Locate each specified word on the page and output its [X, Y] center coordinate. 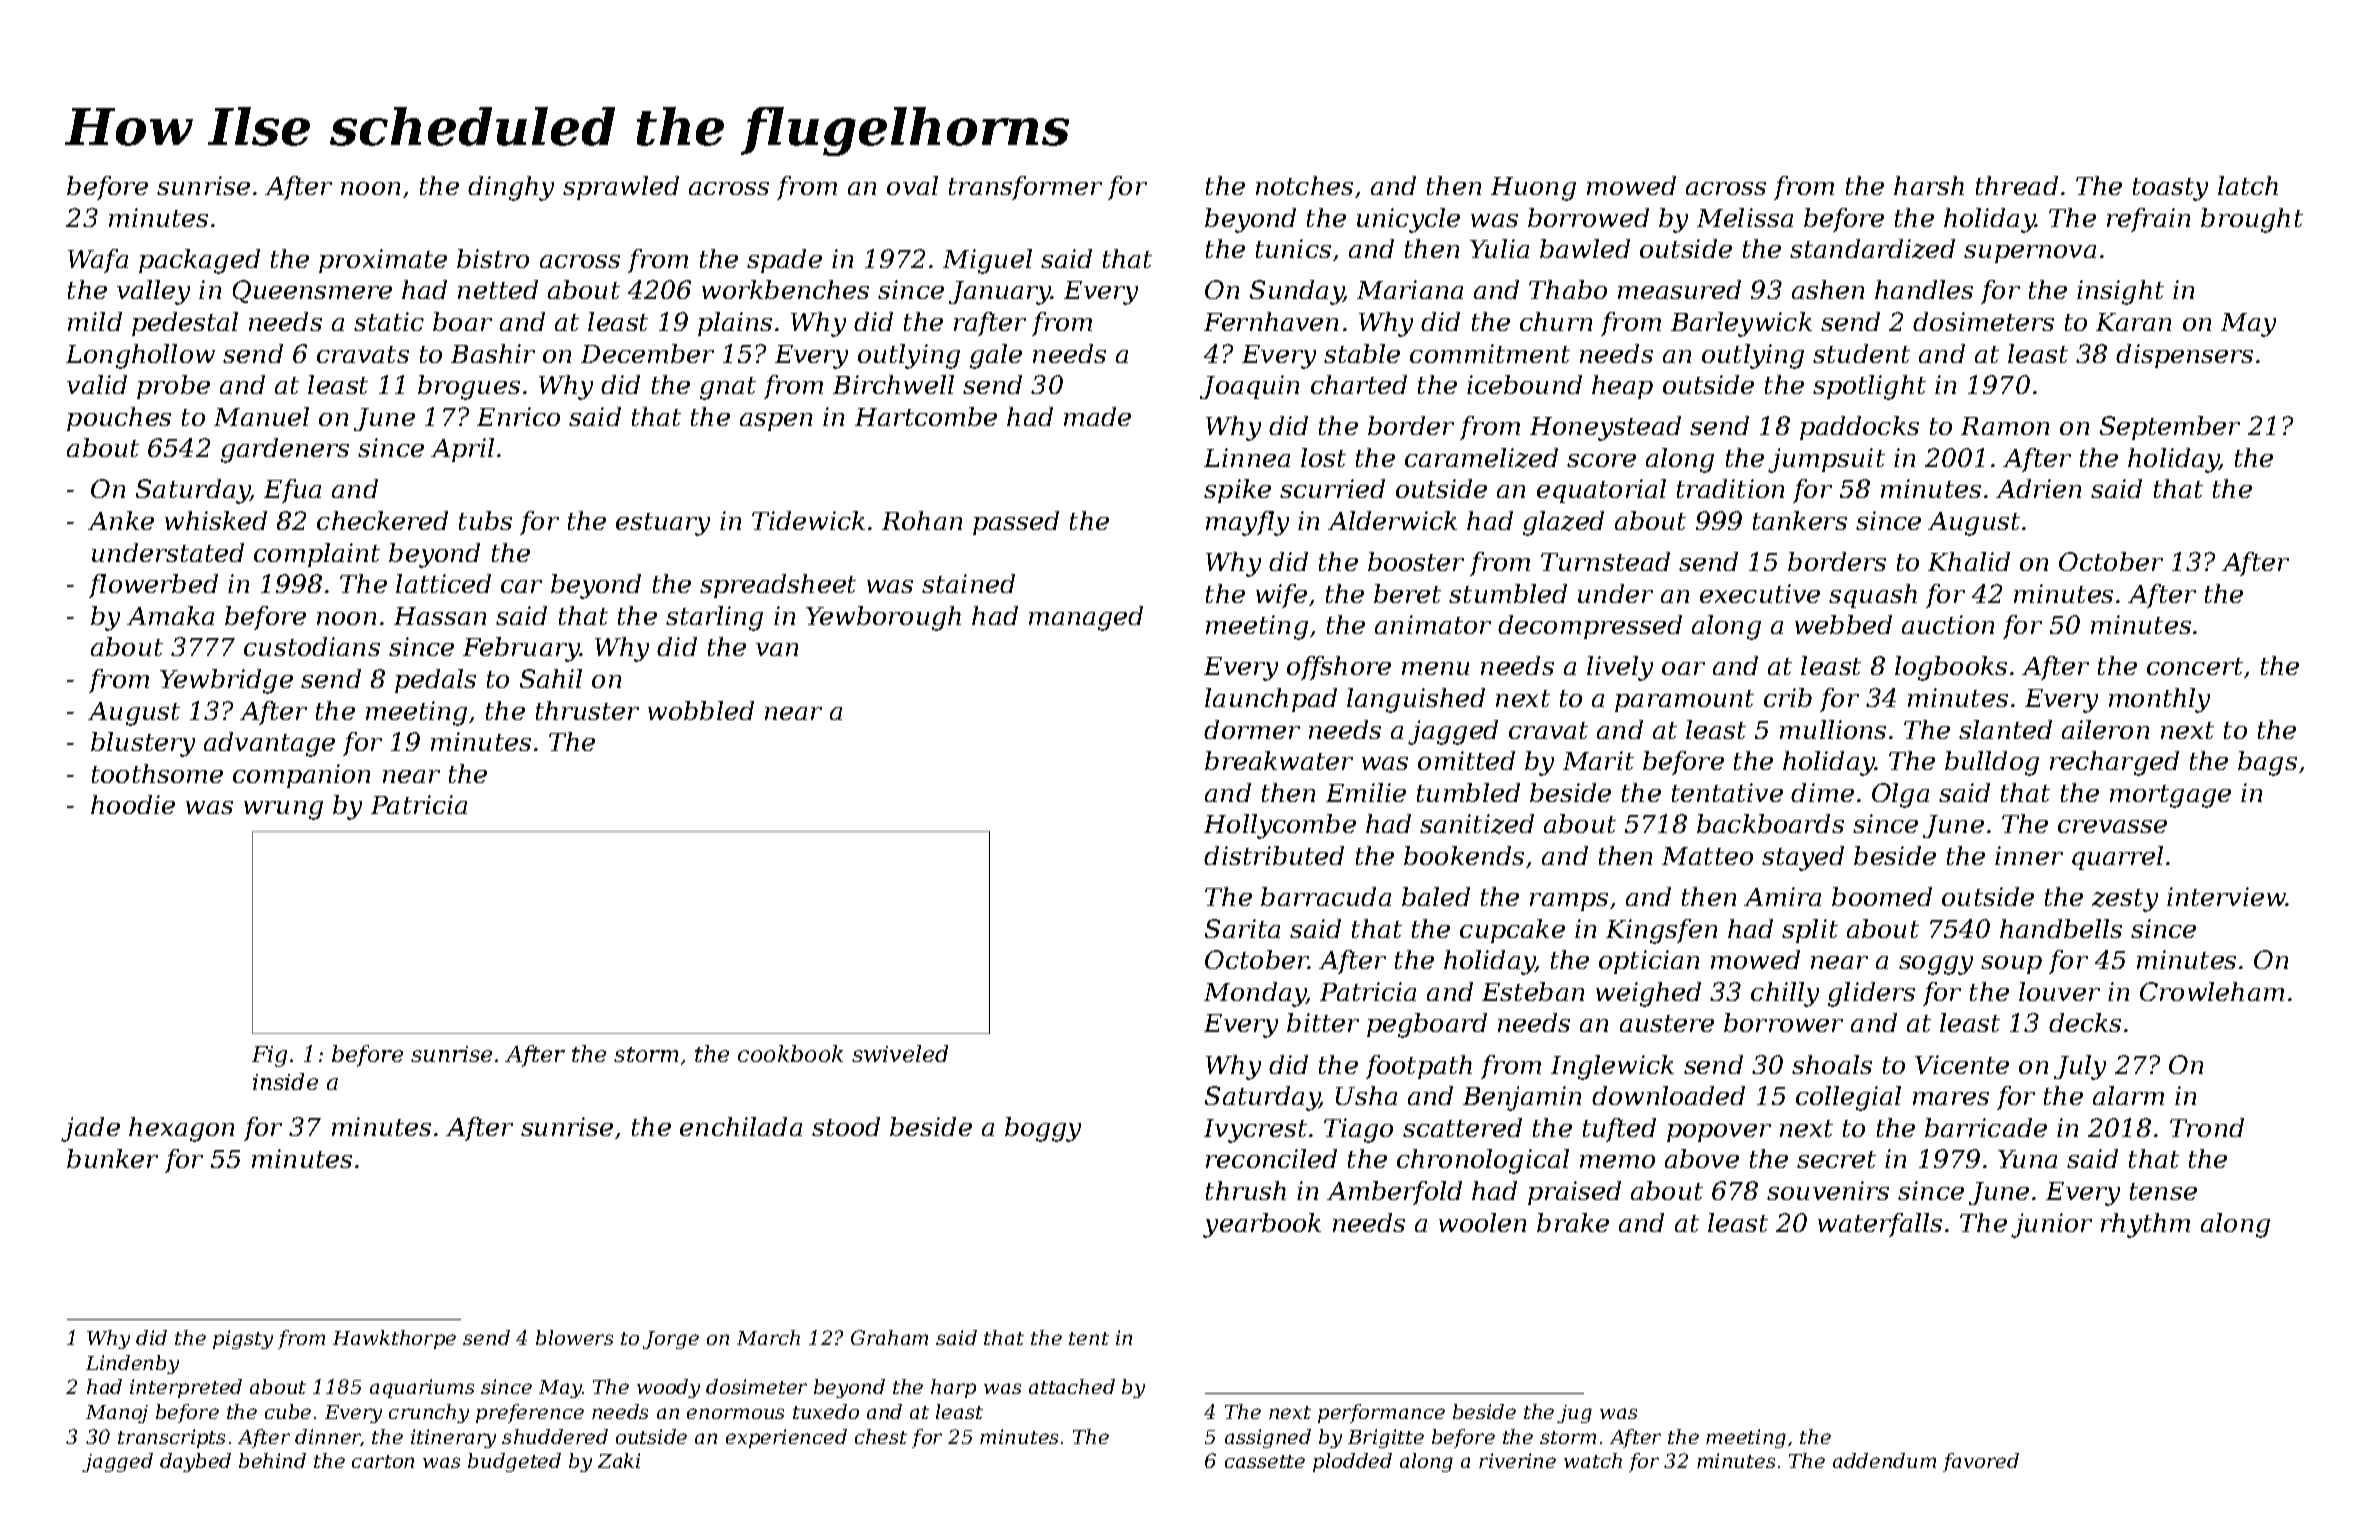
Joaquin [1249, 387]
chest [881, 1436]
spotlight [1869, 387]
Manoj [117, 1414]
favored [1981, 1462]
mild [95, 321]
